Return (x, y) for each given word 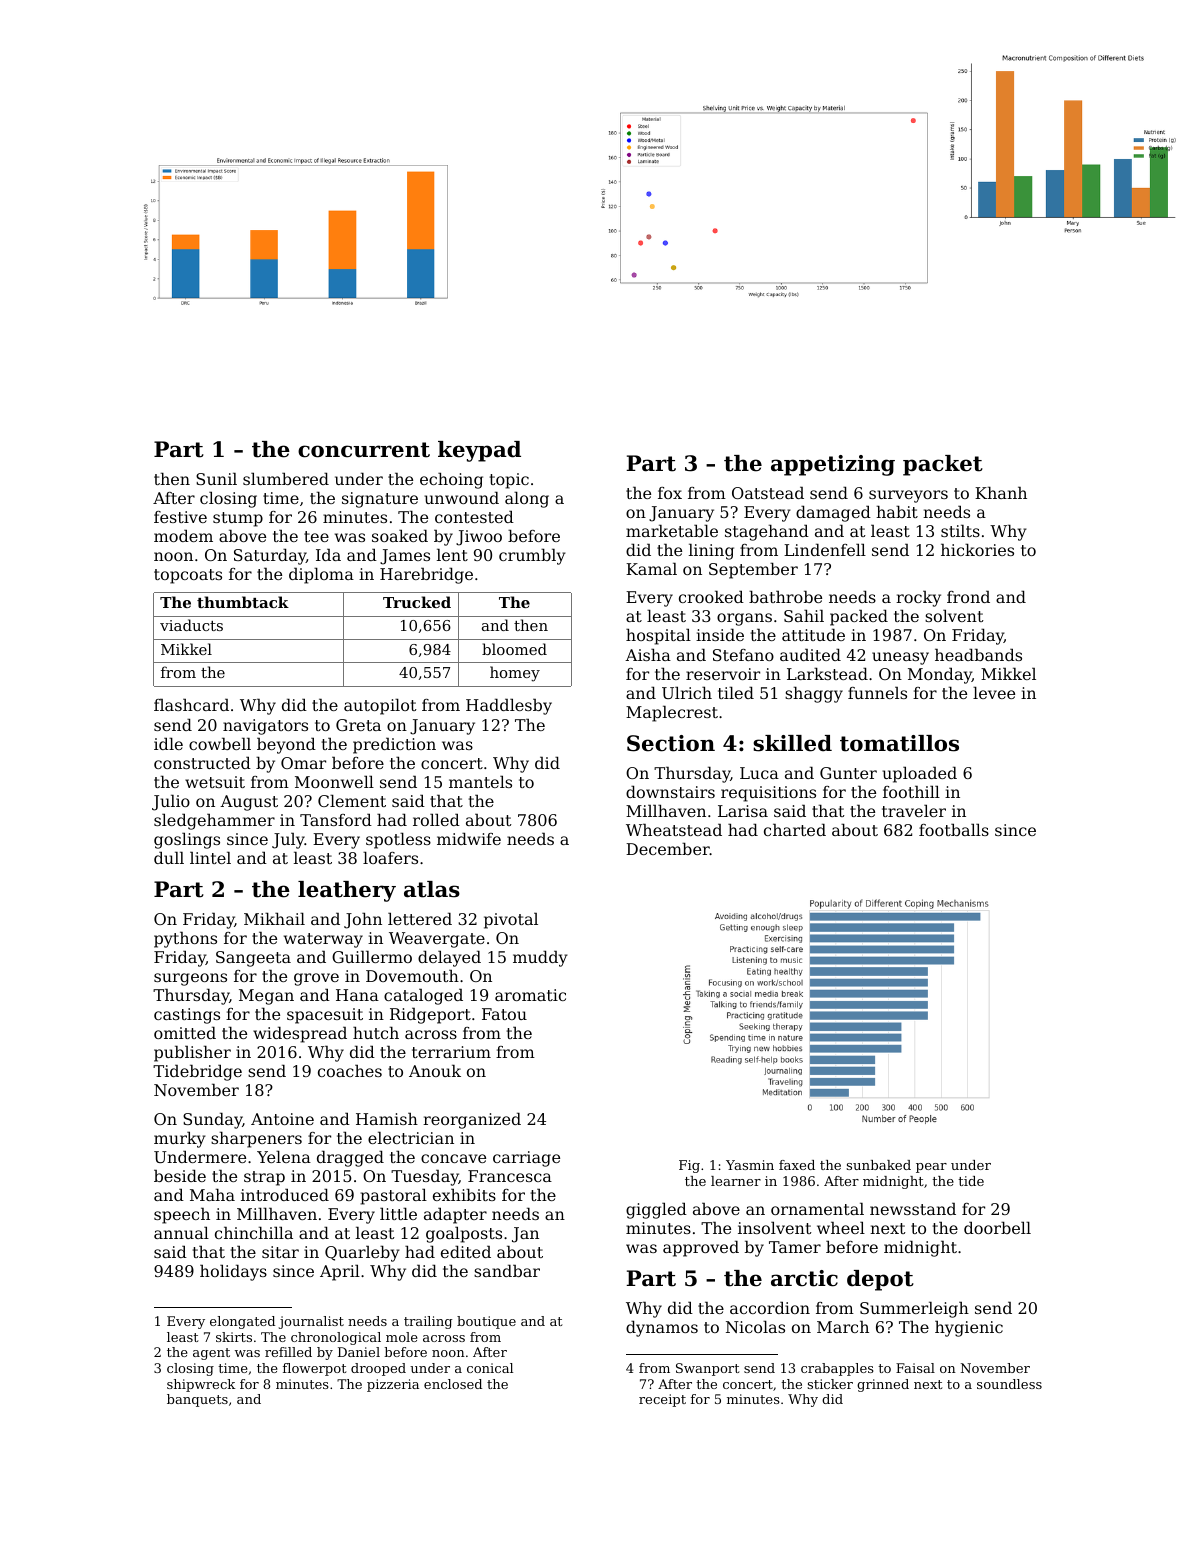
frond (968, 596)
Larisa (743, 811)
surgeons (190, 979)
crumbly (532, 556)
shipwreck (201, 1385)
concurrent (364, 450)
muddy (540, 958)
